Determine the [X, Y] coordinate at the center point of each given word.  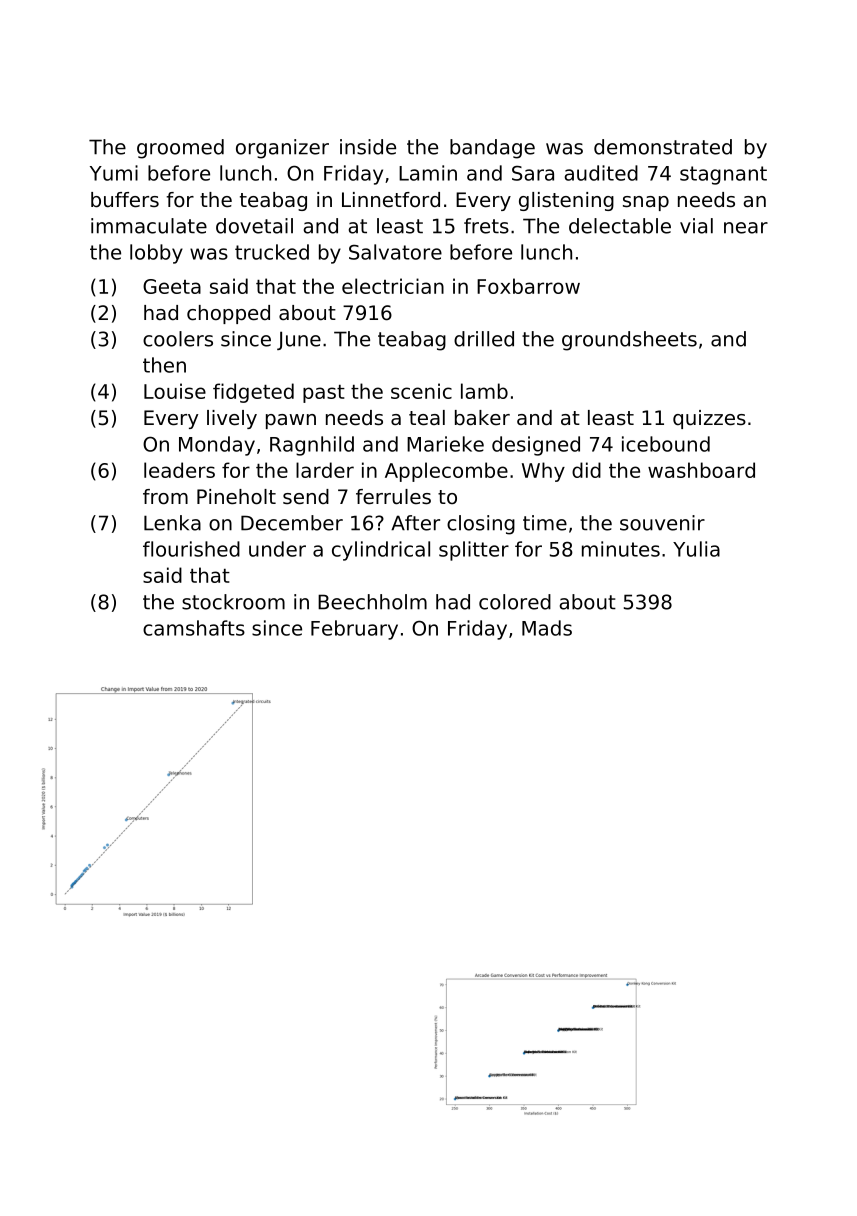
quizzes [709, 419]
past [324, 394]
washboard [701, 470]
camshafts [194, 628]
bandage [492, 149]
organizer [282, 149]
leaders [179, 470]
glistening [566, 201]
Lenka [172, 523]
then [164, 365]
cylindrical [381, 551]
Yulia [696, 549]
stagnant [723, 175]
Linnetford [391, 200]
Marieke [445, 444]
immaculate [149, 226]
